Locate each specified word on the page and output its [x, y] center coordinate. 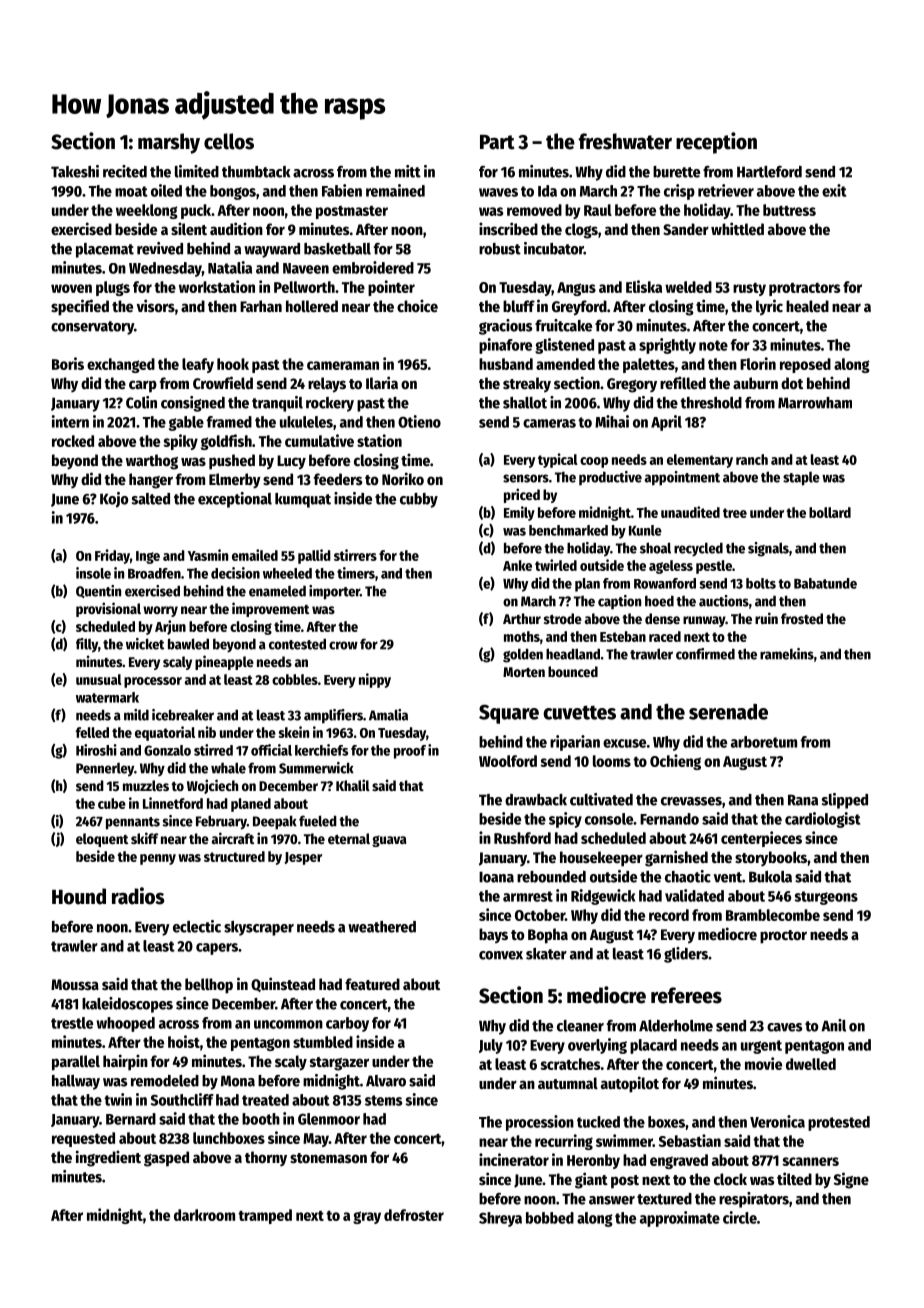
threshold [711, 403]
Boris [68, 363]
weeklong [147, 211]
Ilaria [382, 382]
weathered [382, 927]
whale [228, 768]
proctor [783, 937]
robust [500, 249]
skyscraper [259, 928]
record [669, 915]
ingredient [108, 1158]
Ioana [496, 877]
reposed [805, 365]
